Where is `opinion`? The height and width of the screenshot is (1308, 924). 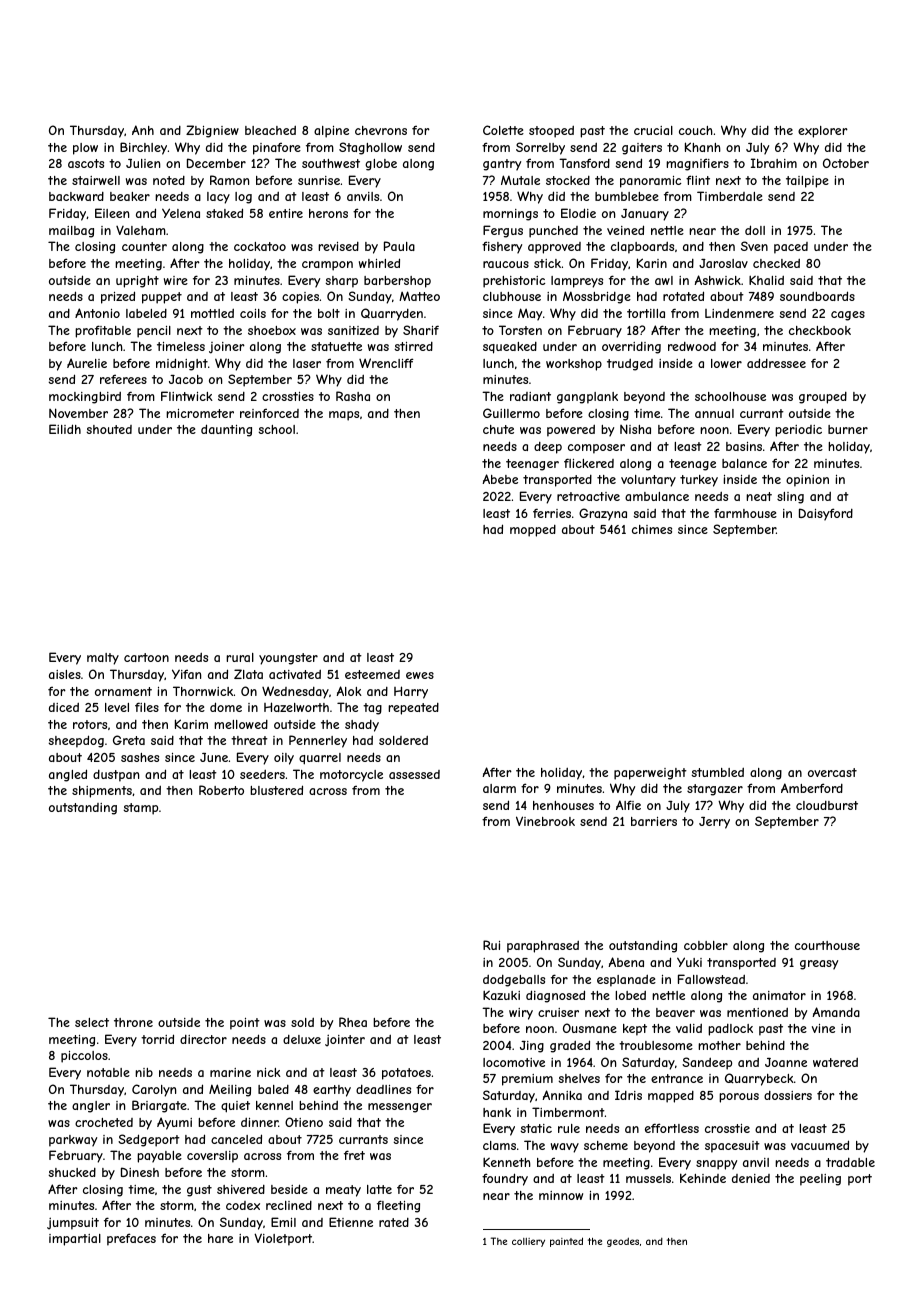
opinion is located at coordinates (807, 481).
